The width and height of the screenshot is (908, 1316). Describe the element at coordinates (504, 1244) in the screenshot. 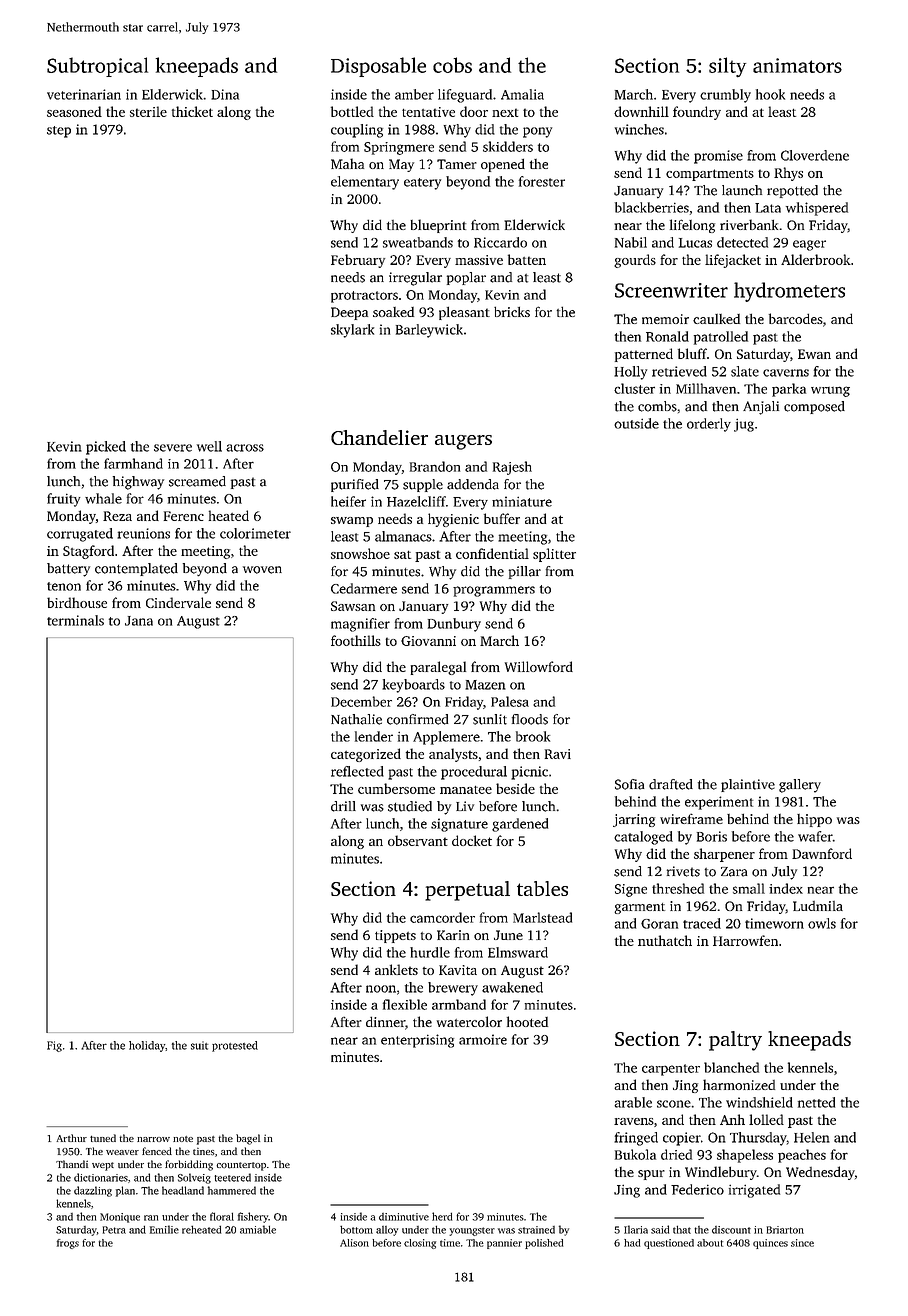

I see `pannier` at that location.
